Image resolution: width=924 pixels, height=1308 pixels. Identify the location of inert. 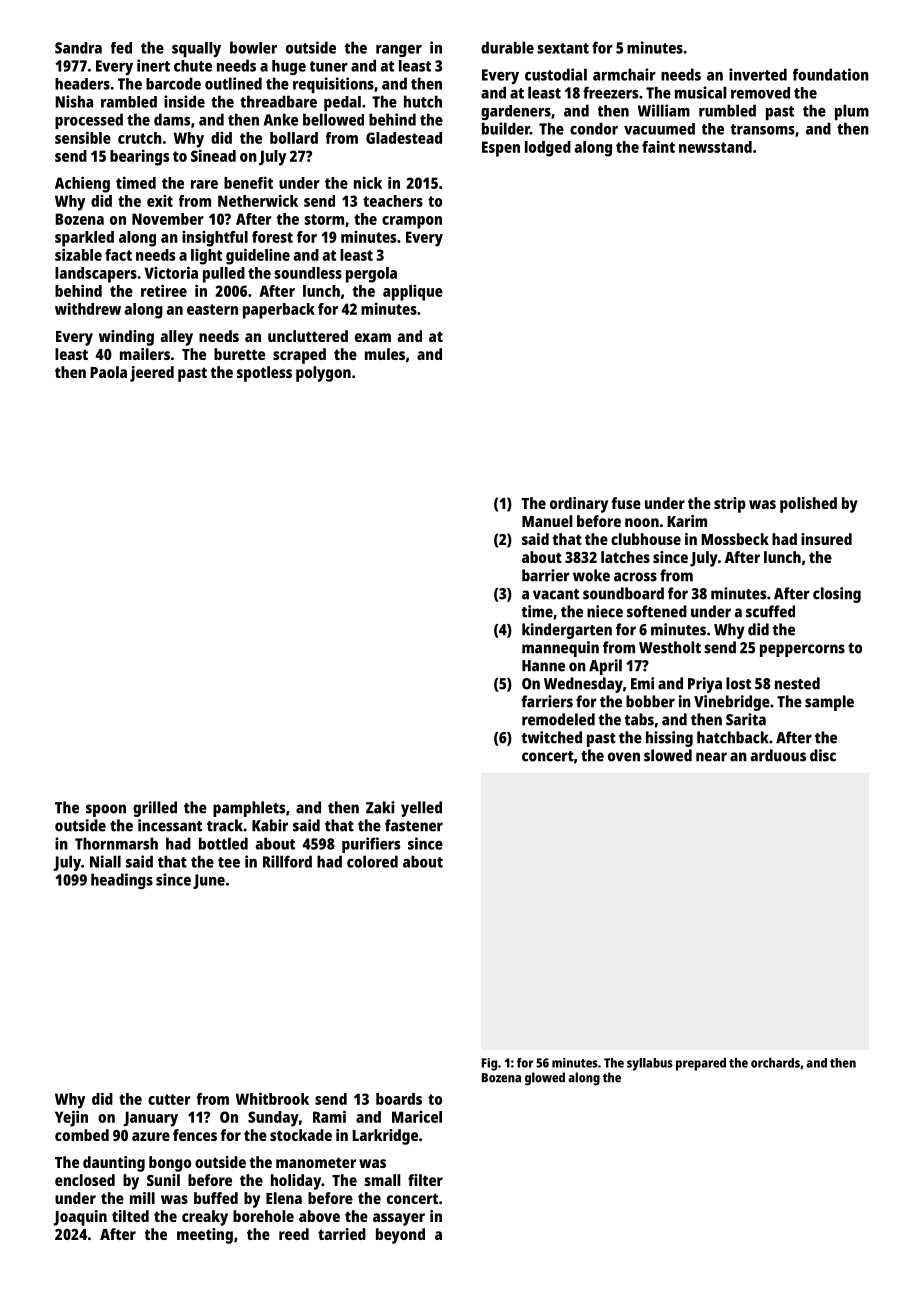
(153, 65).
